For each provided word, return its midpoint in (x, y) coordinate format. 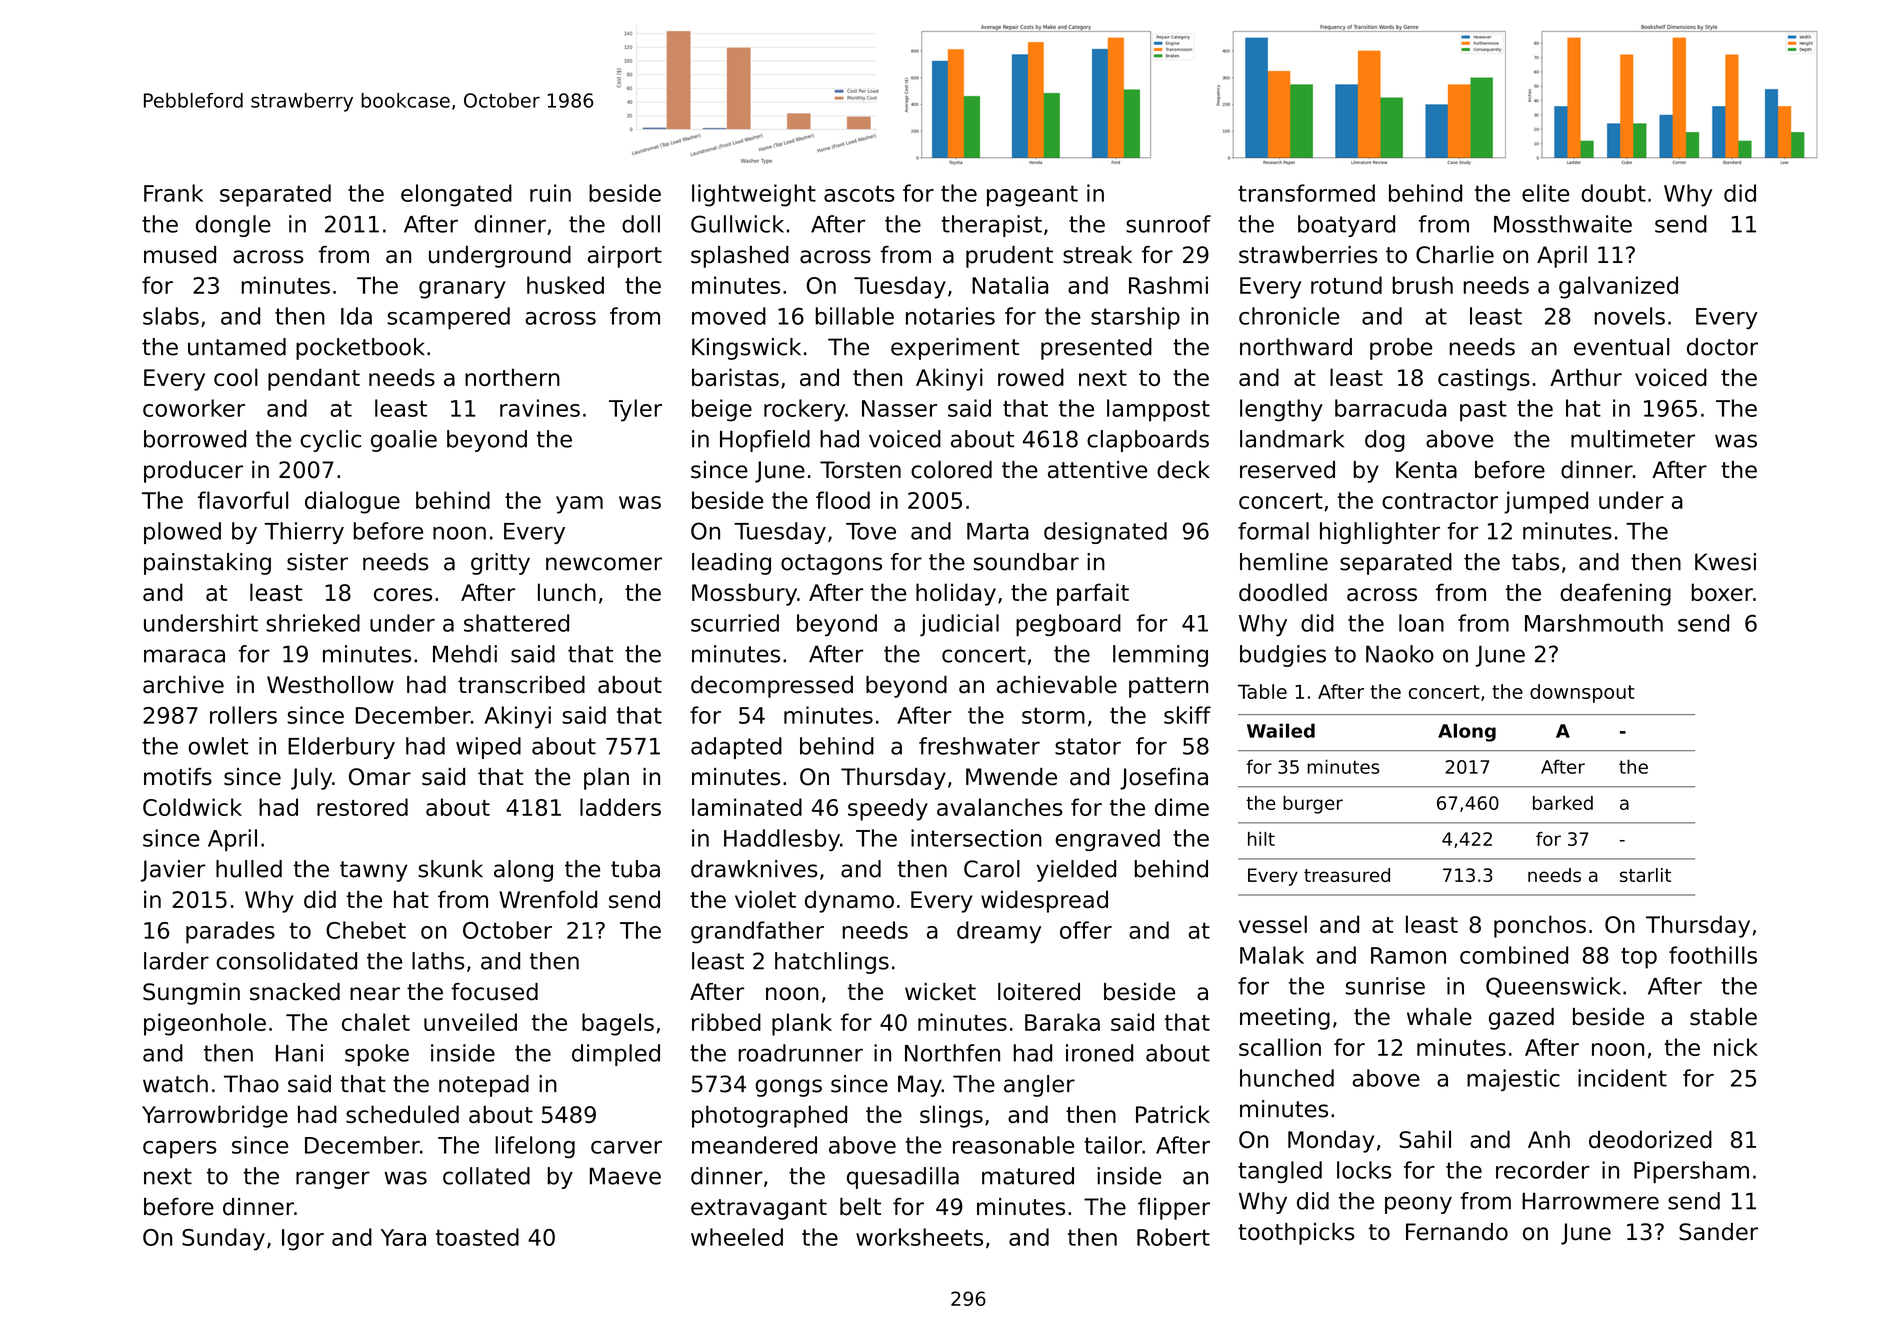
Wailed (1281, 730)
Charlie (1455, 255)
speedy (888, 809)
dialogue (352, 502)
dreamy (999, 932)
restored (362, 807)
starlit (1645, 875)
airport (625, 257)
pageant (1032, 196)
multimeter (1633, 439)
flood (843, 500)
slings (951, 1116)
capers (180, 1149)
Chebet (366, 930)
